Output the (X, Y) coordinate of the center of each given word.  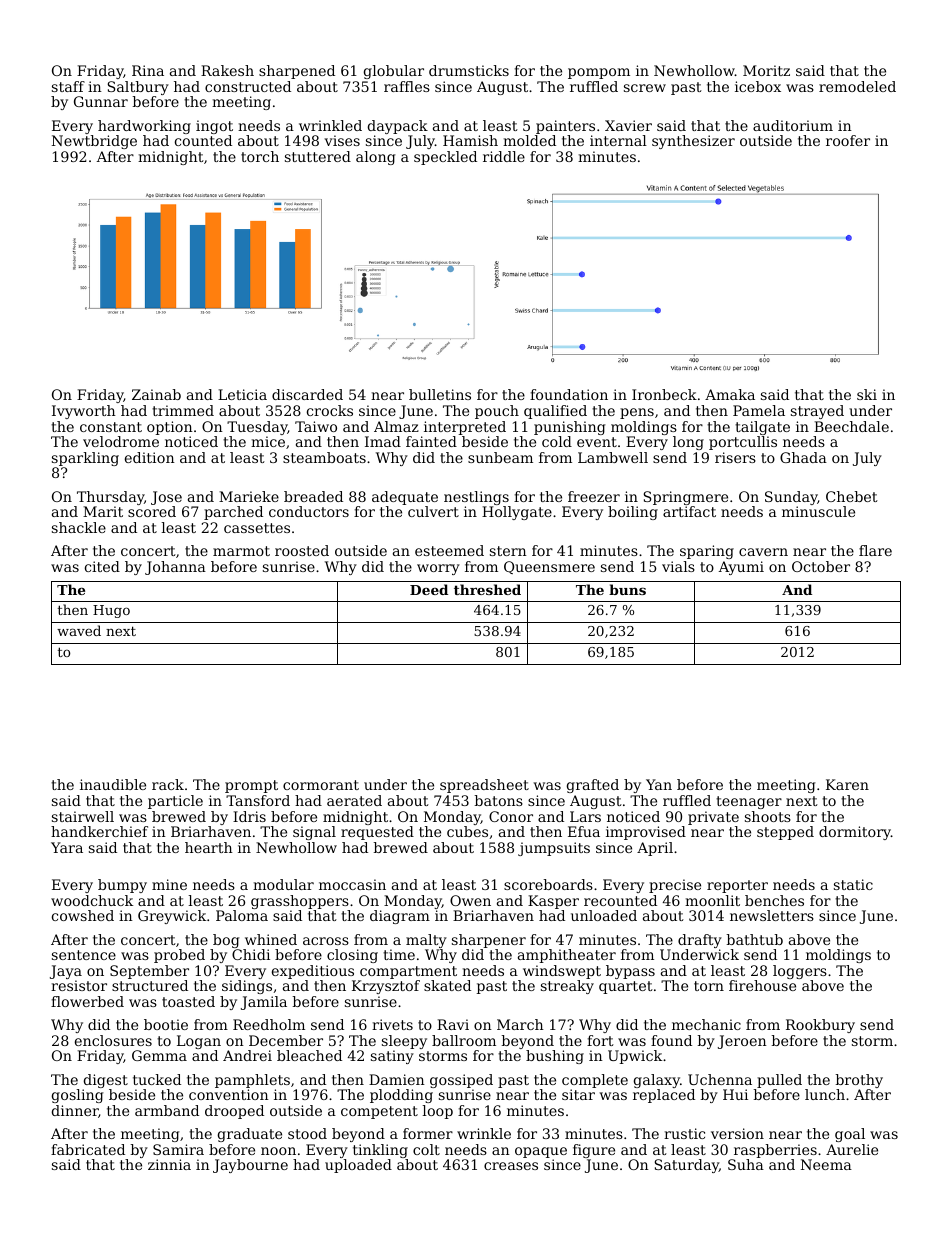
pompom (599, 73)
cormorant (321, 785)
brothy (859, 1081)
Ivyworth (84, 412)
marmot (241, 551)
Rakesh (227, 70)
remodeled (857, 86)
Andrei (247, 1055)
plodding (401, 1096)
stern (508, 551)
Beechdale (851, 426)
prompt (251, 786)
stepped (785, 833)
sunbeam (500, 457)
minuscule (818, 511)
